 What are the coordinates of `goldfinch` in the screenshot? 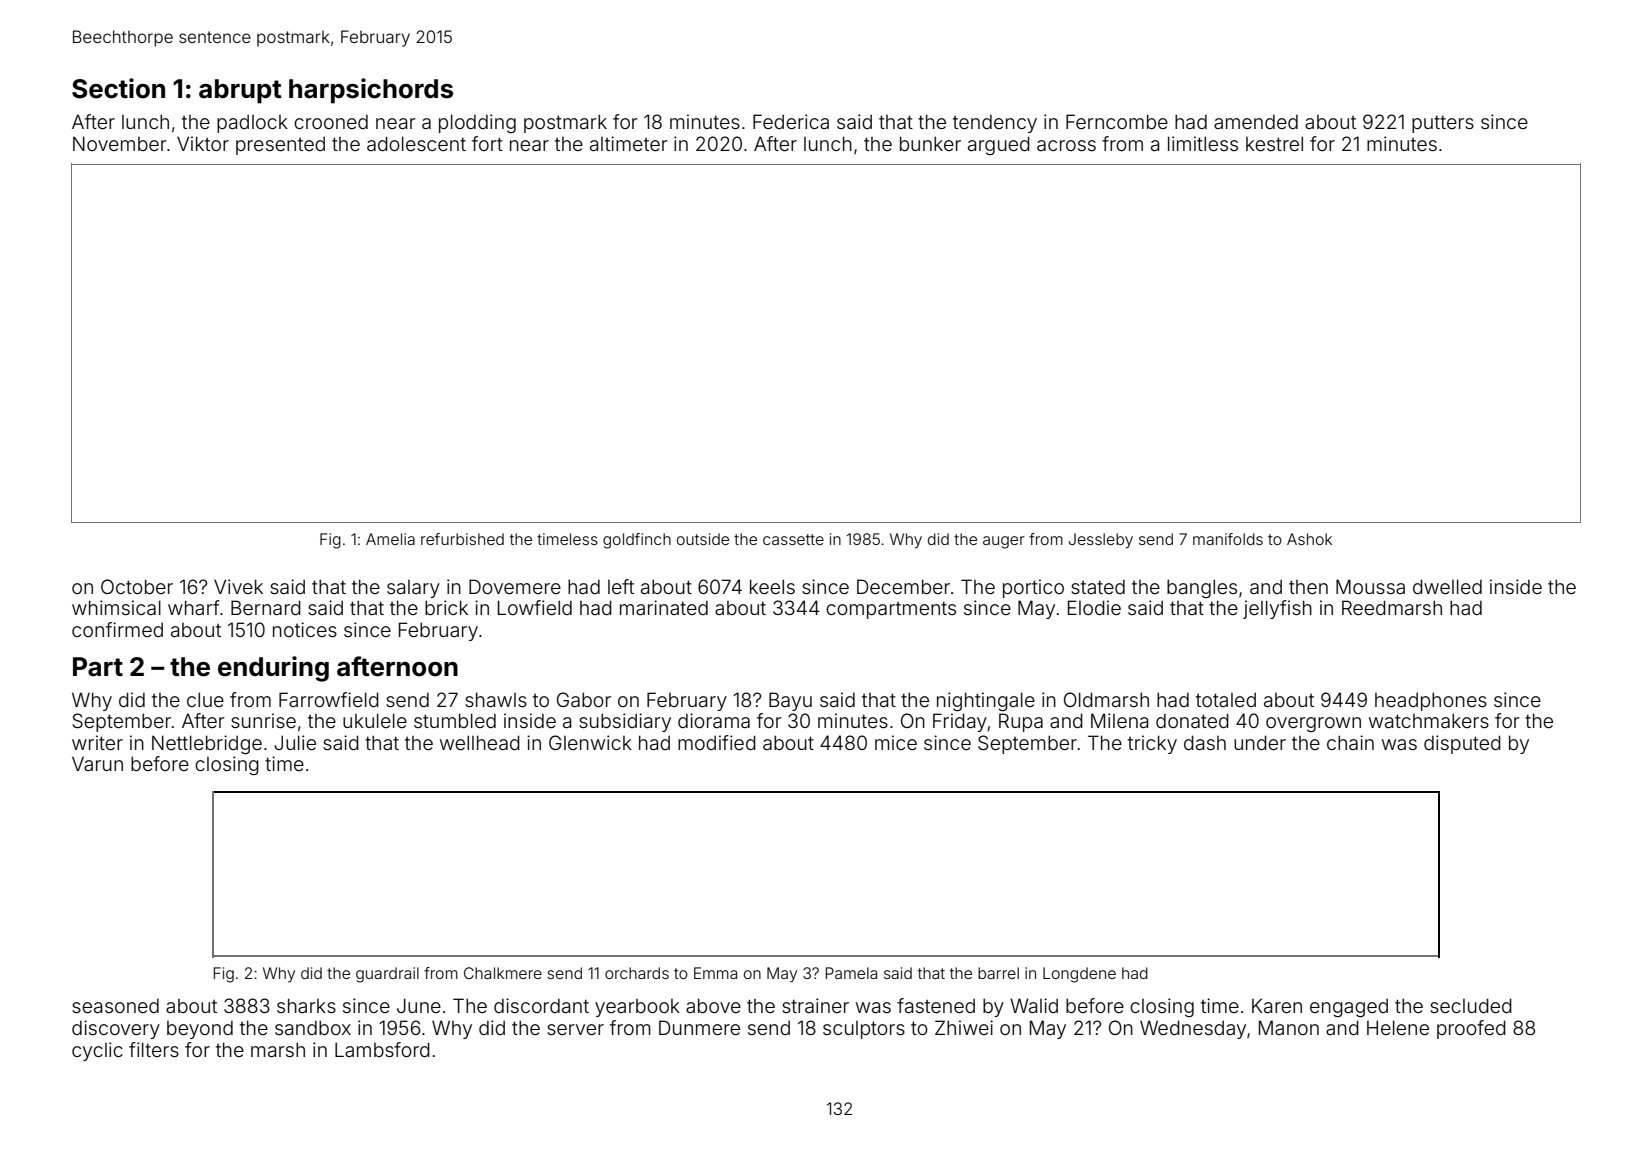 It's located at (637, 541).
